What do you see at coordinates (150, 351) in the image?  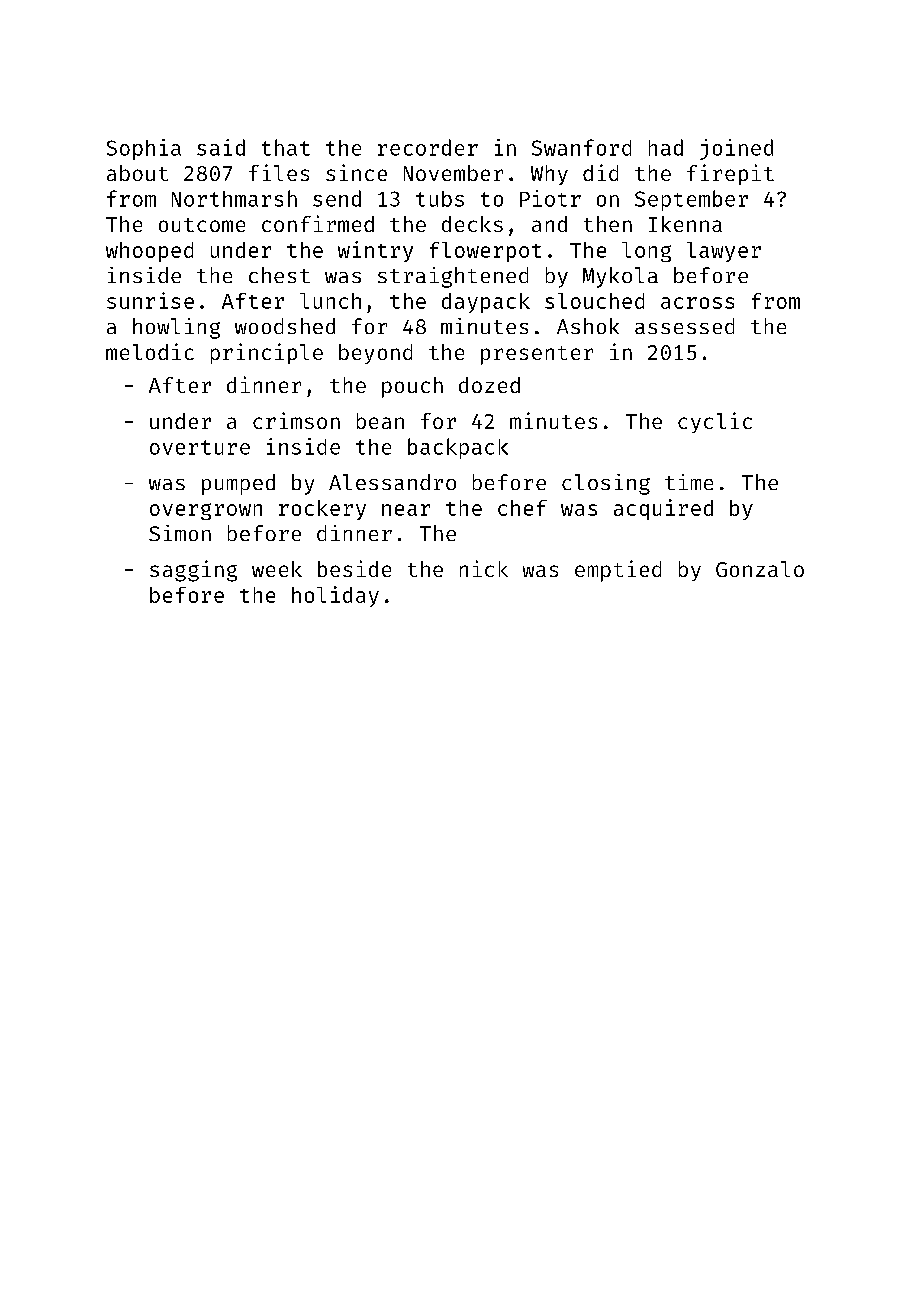 I see `melodic` at bounding box center [150, 351].
